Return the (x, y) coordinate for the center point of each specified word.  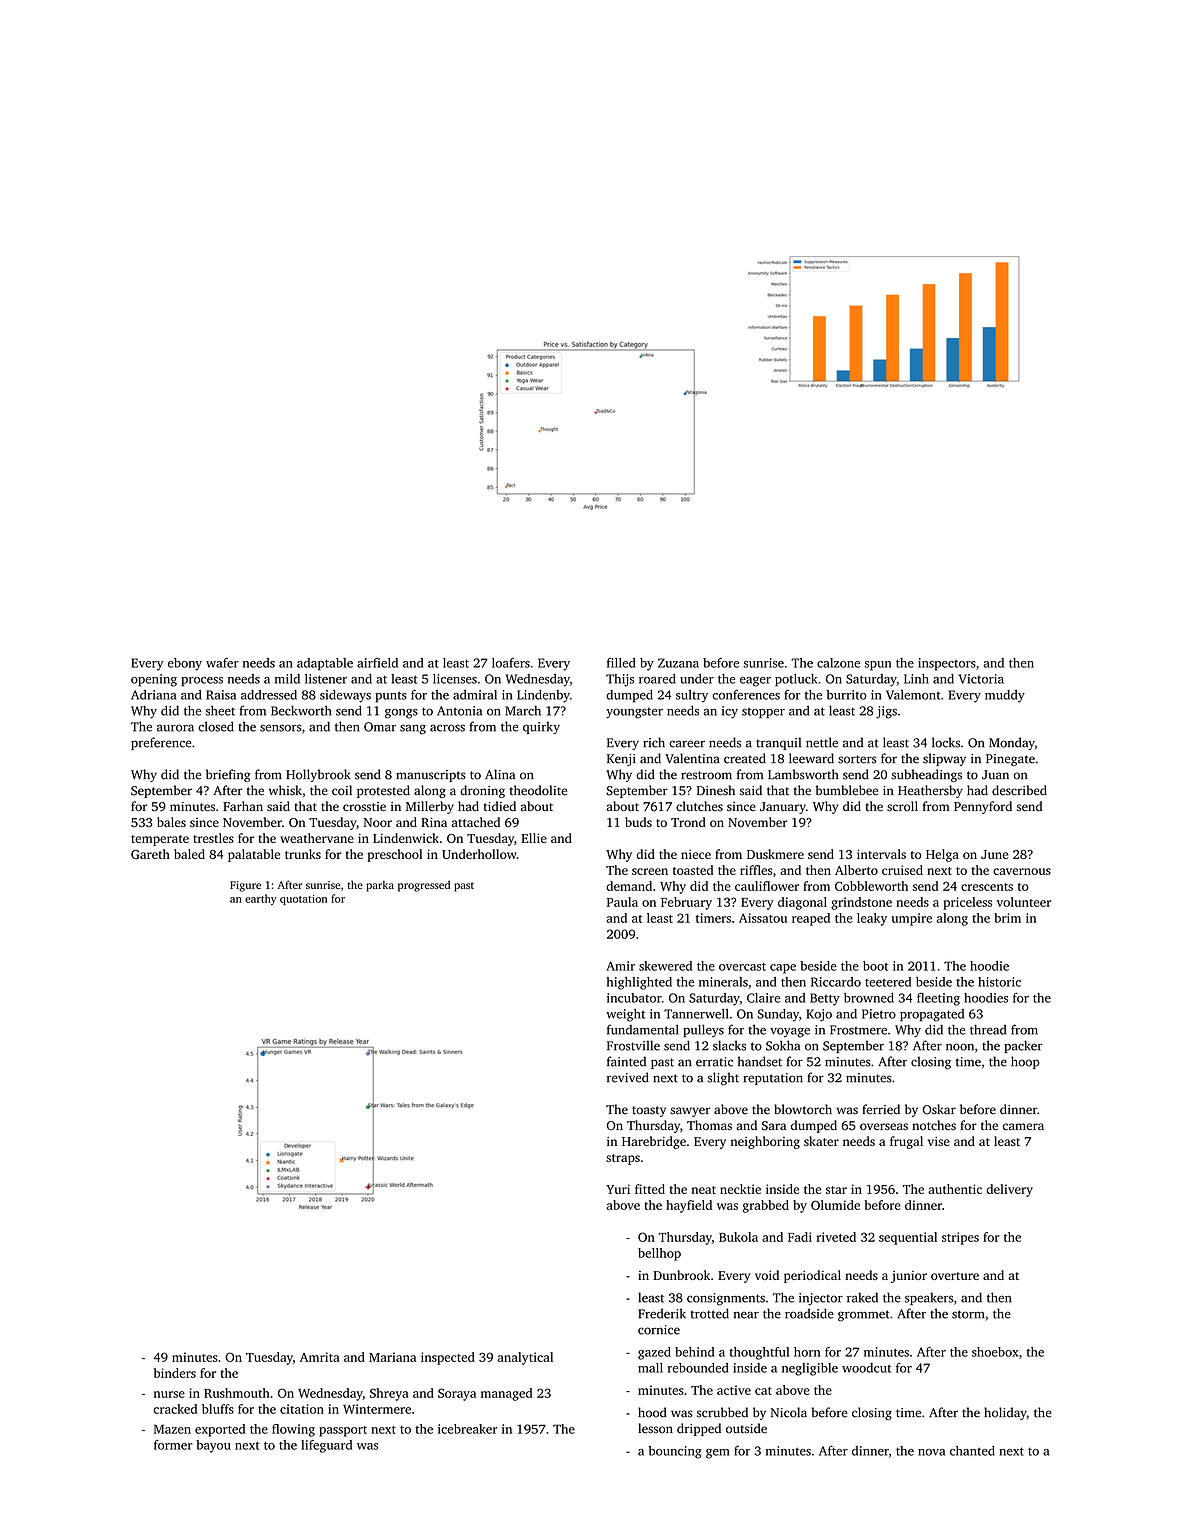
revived (628, 1077)
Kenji (621, 760)
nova (931, 1452)
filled (621, 663)
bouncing (675, 1452)
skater (821, 1141)
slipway (944, 759)
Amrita (320, 1357)
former (173, 1445)
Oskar (939, 1109)
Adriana (153, 695)
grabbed (766, 1206)
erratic (714, 1062)
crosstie (364, 807)
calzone (838, 663)
